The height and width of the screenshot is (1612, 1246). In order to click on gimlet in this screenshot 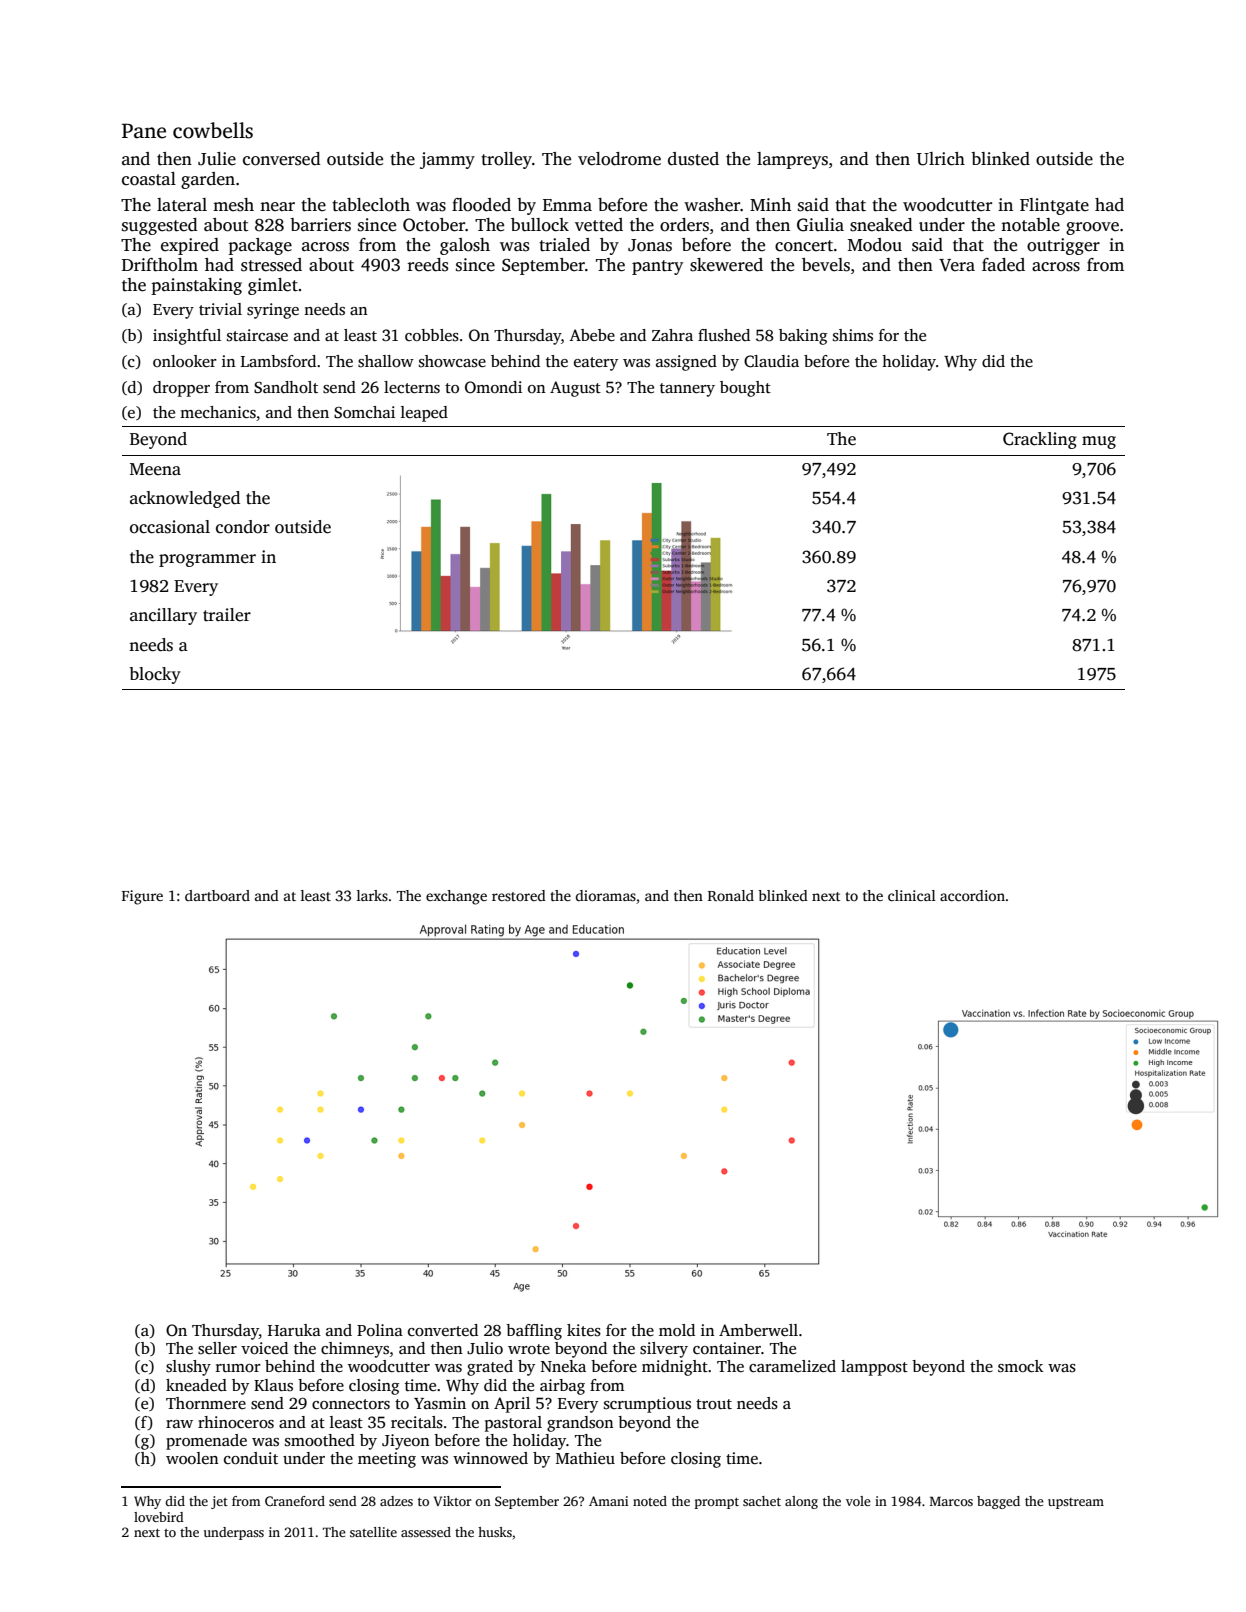, I will do `click(273, 286)`.
